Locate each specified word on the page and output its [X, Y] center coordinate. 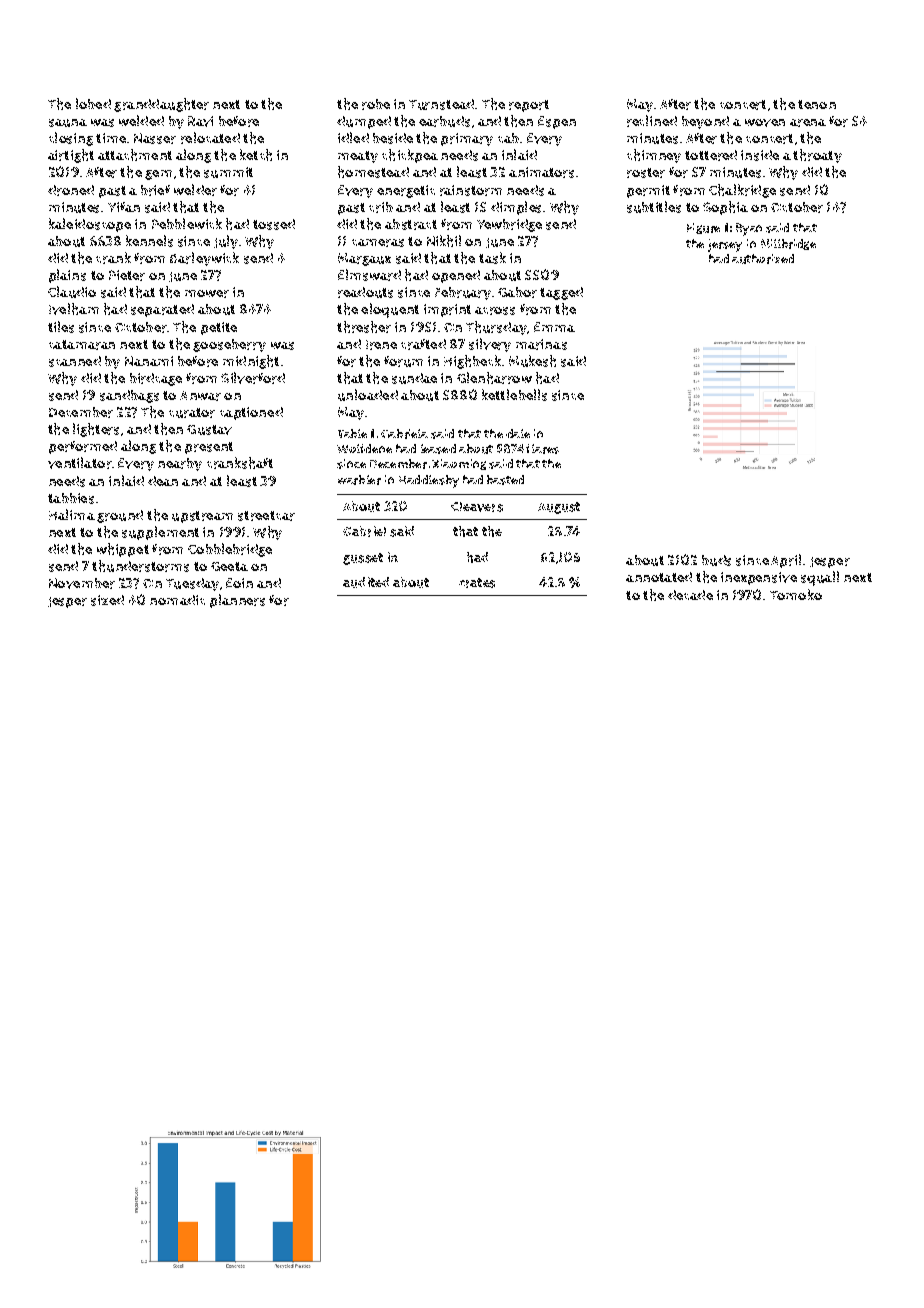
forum [403, 361]
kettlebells [514, 395]
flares [542, 449]
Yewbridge [509, 225]
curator [192, 413]
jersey [725, 245]
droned [71, 190]
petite [219, 328]
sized [107, 600]
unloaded [368, 395]
